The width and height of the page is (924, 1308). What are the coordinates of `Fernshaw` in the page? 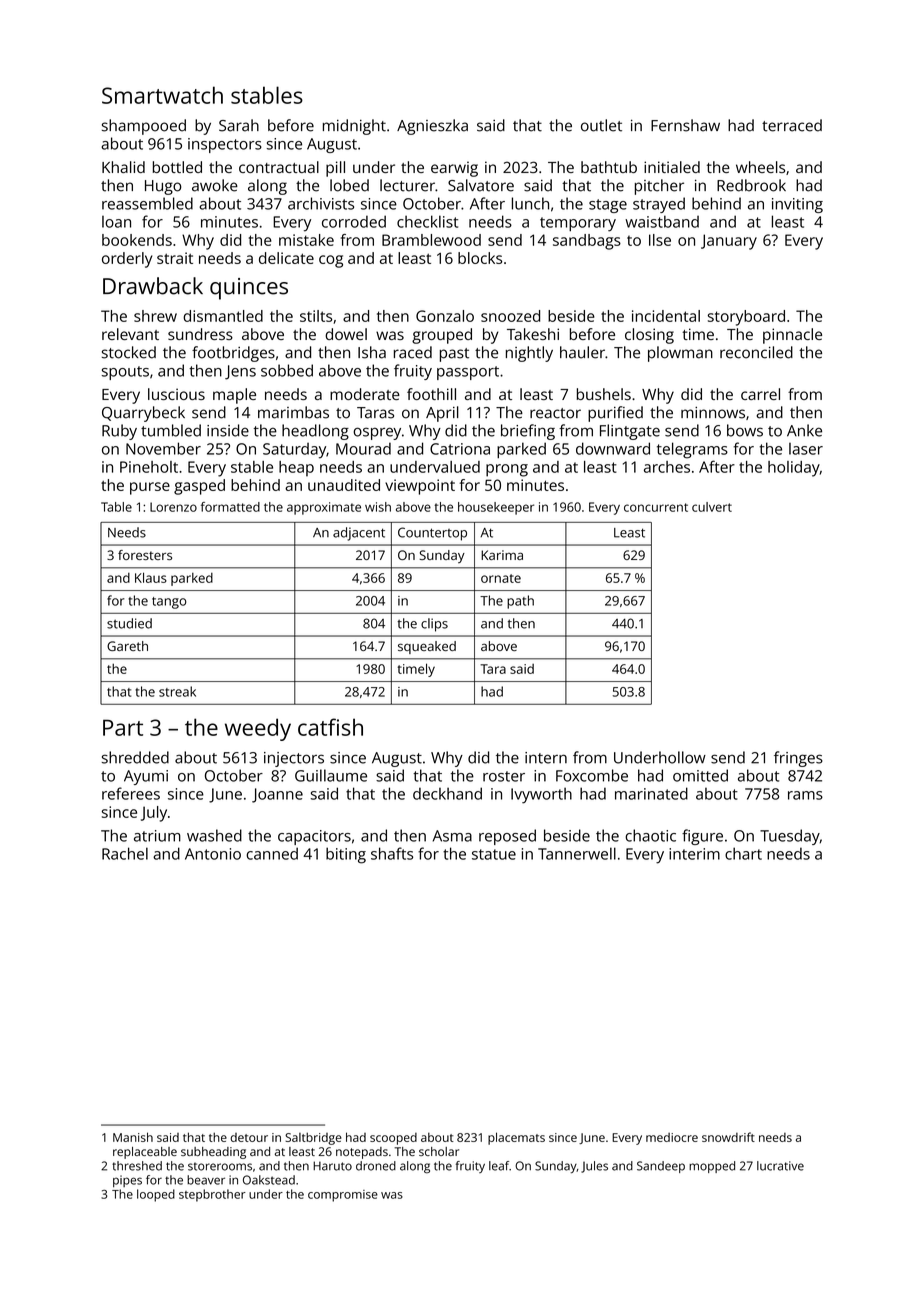 It's located at (685, 125).
